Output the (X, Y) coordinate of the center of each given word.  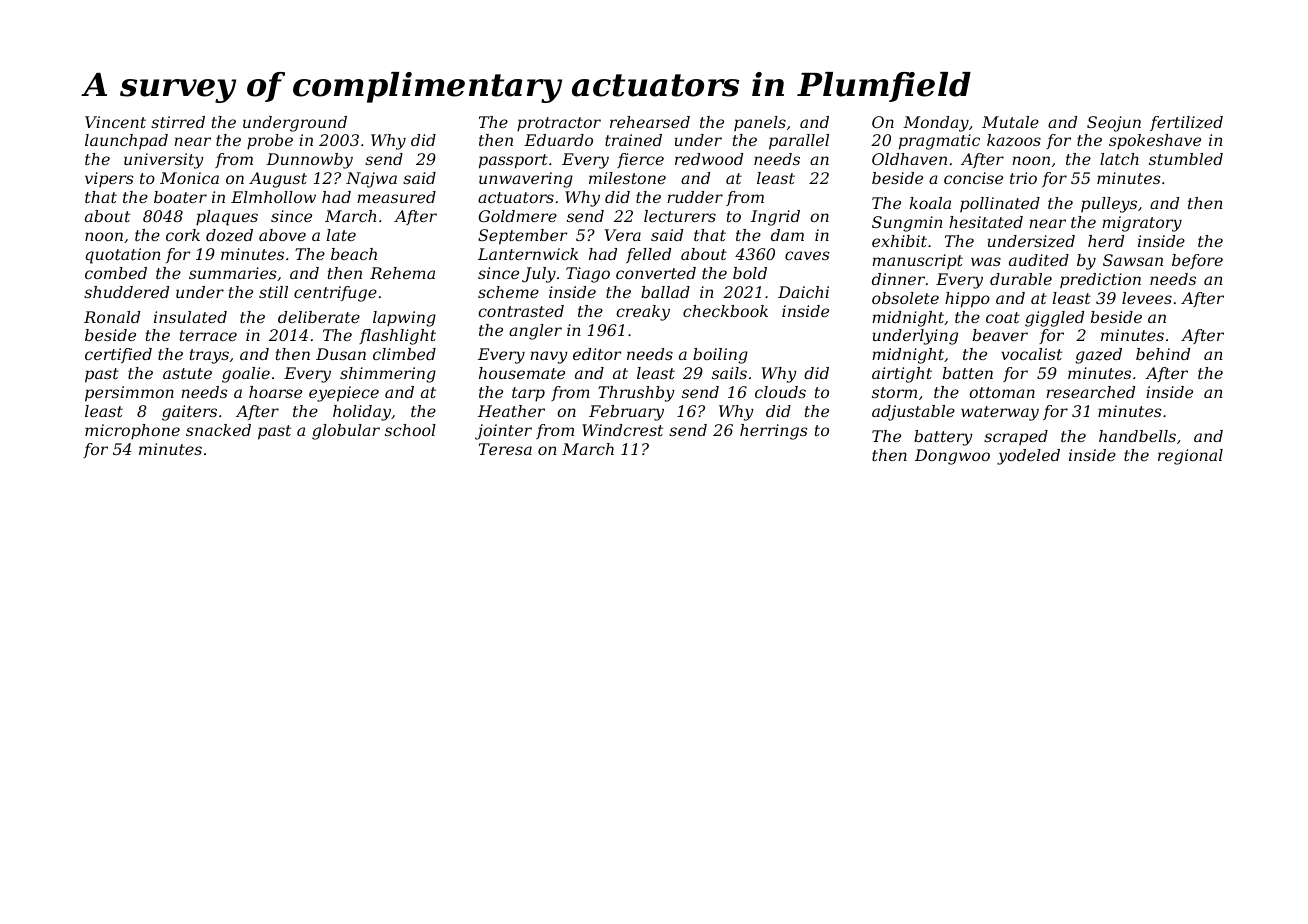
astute (187, 373)
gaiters (189, 413)
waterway (1000, 413)
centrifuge (335, 294)
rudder (695, 197)
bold (750, 273)
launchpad (126, 141)
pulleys (1109, 205)
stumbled (1186, 159)
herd (1106, 241)
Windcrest (622, 430)
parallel (799, 142)
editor (597, 354)
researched (1090, 392)
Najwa (371, 180)
